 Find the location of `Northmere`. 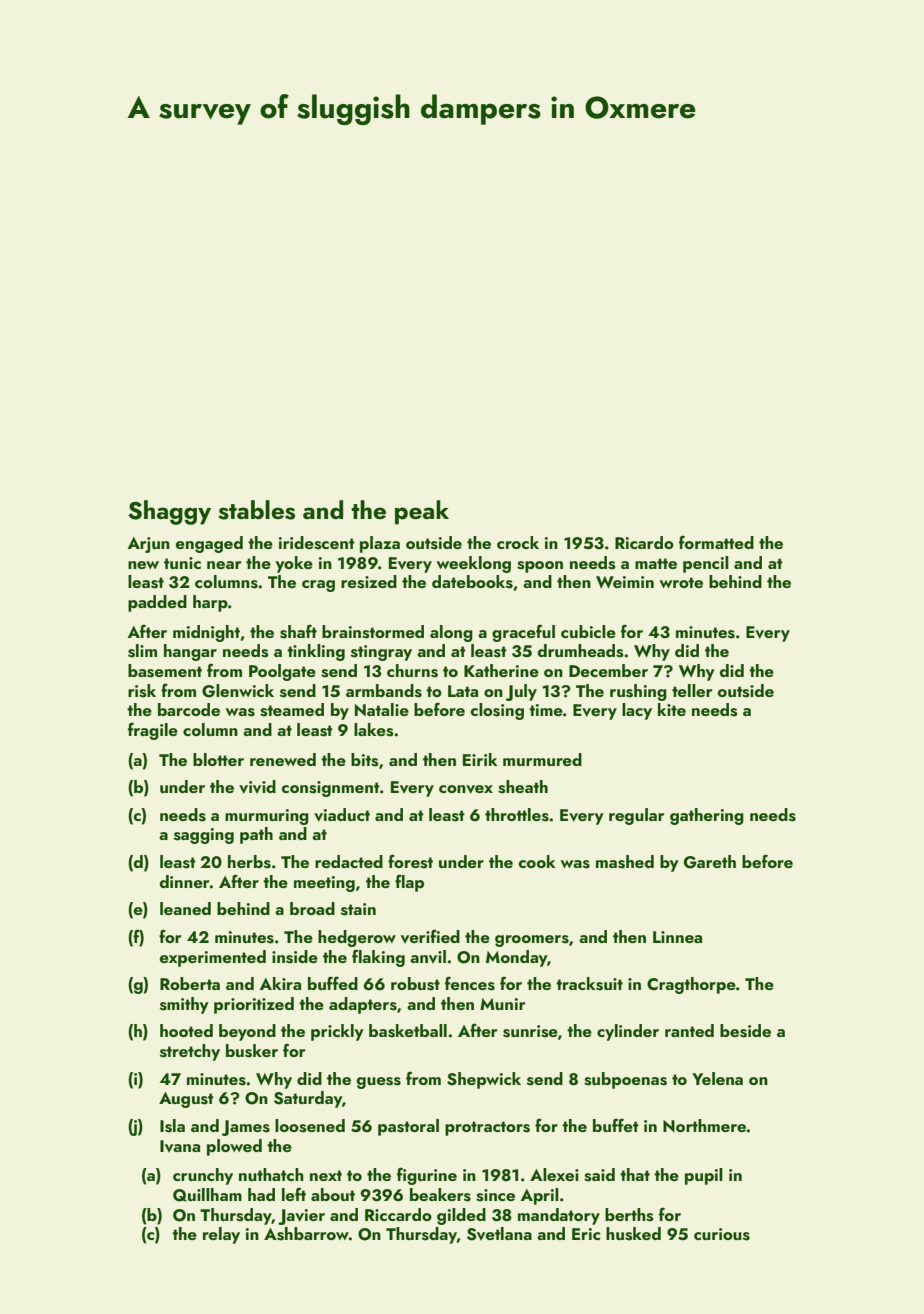

Northmere is located at coordinates (705, 1125).
